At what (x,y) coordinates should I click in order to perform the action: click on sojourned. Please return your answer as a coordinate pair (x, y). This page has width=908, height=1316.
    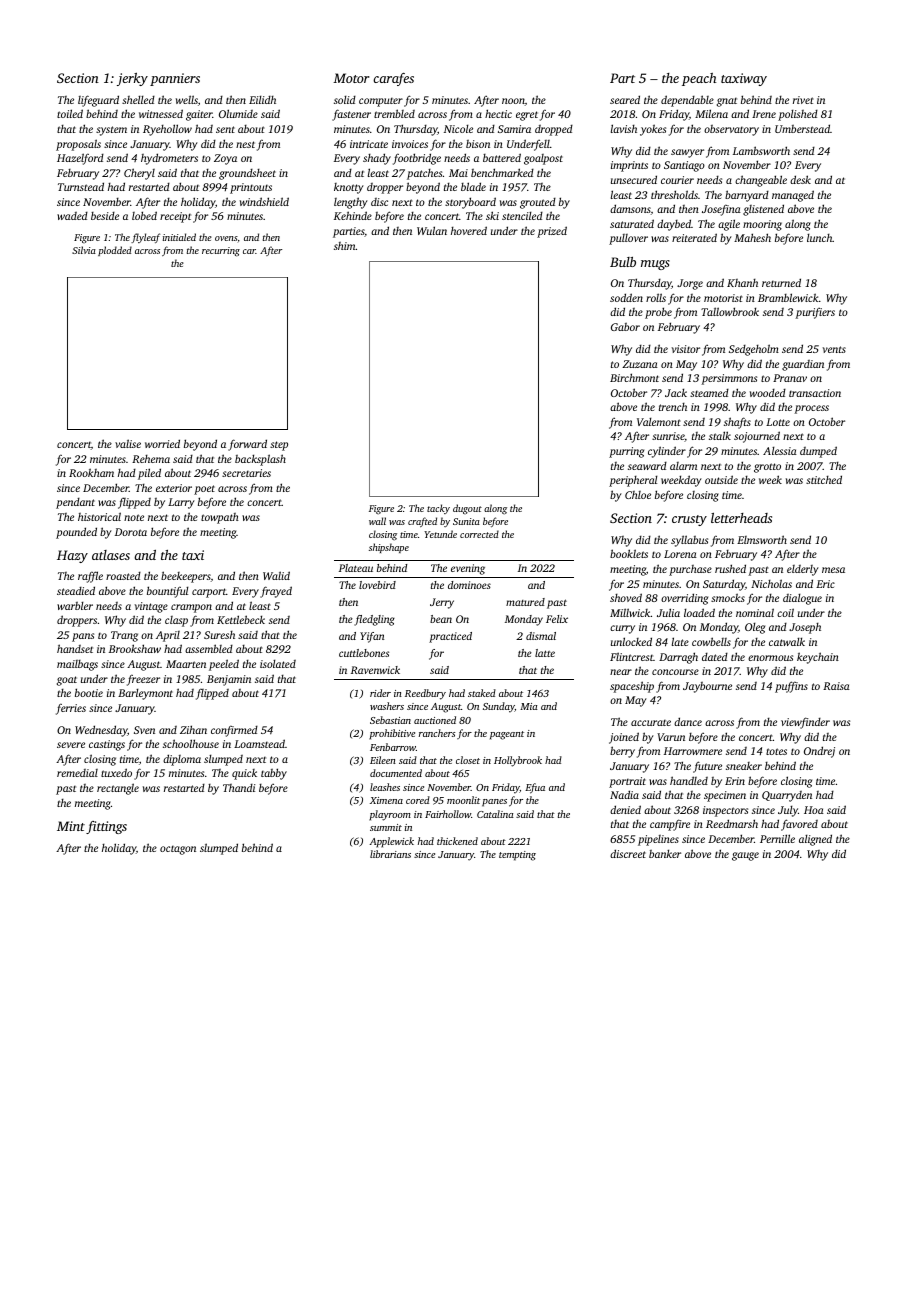
    Looking at the image, I should click on (757, 437).
